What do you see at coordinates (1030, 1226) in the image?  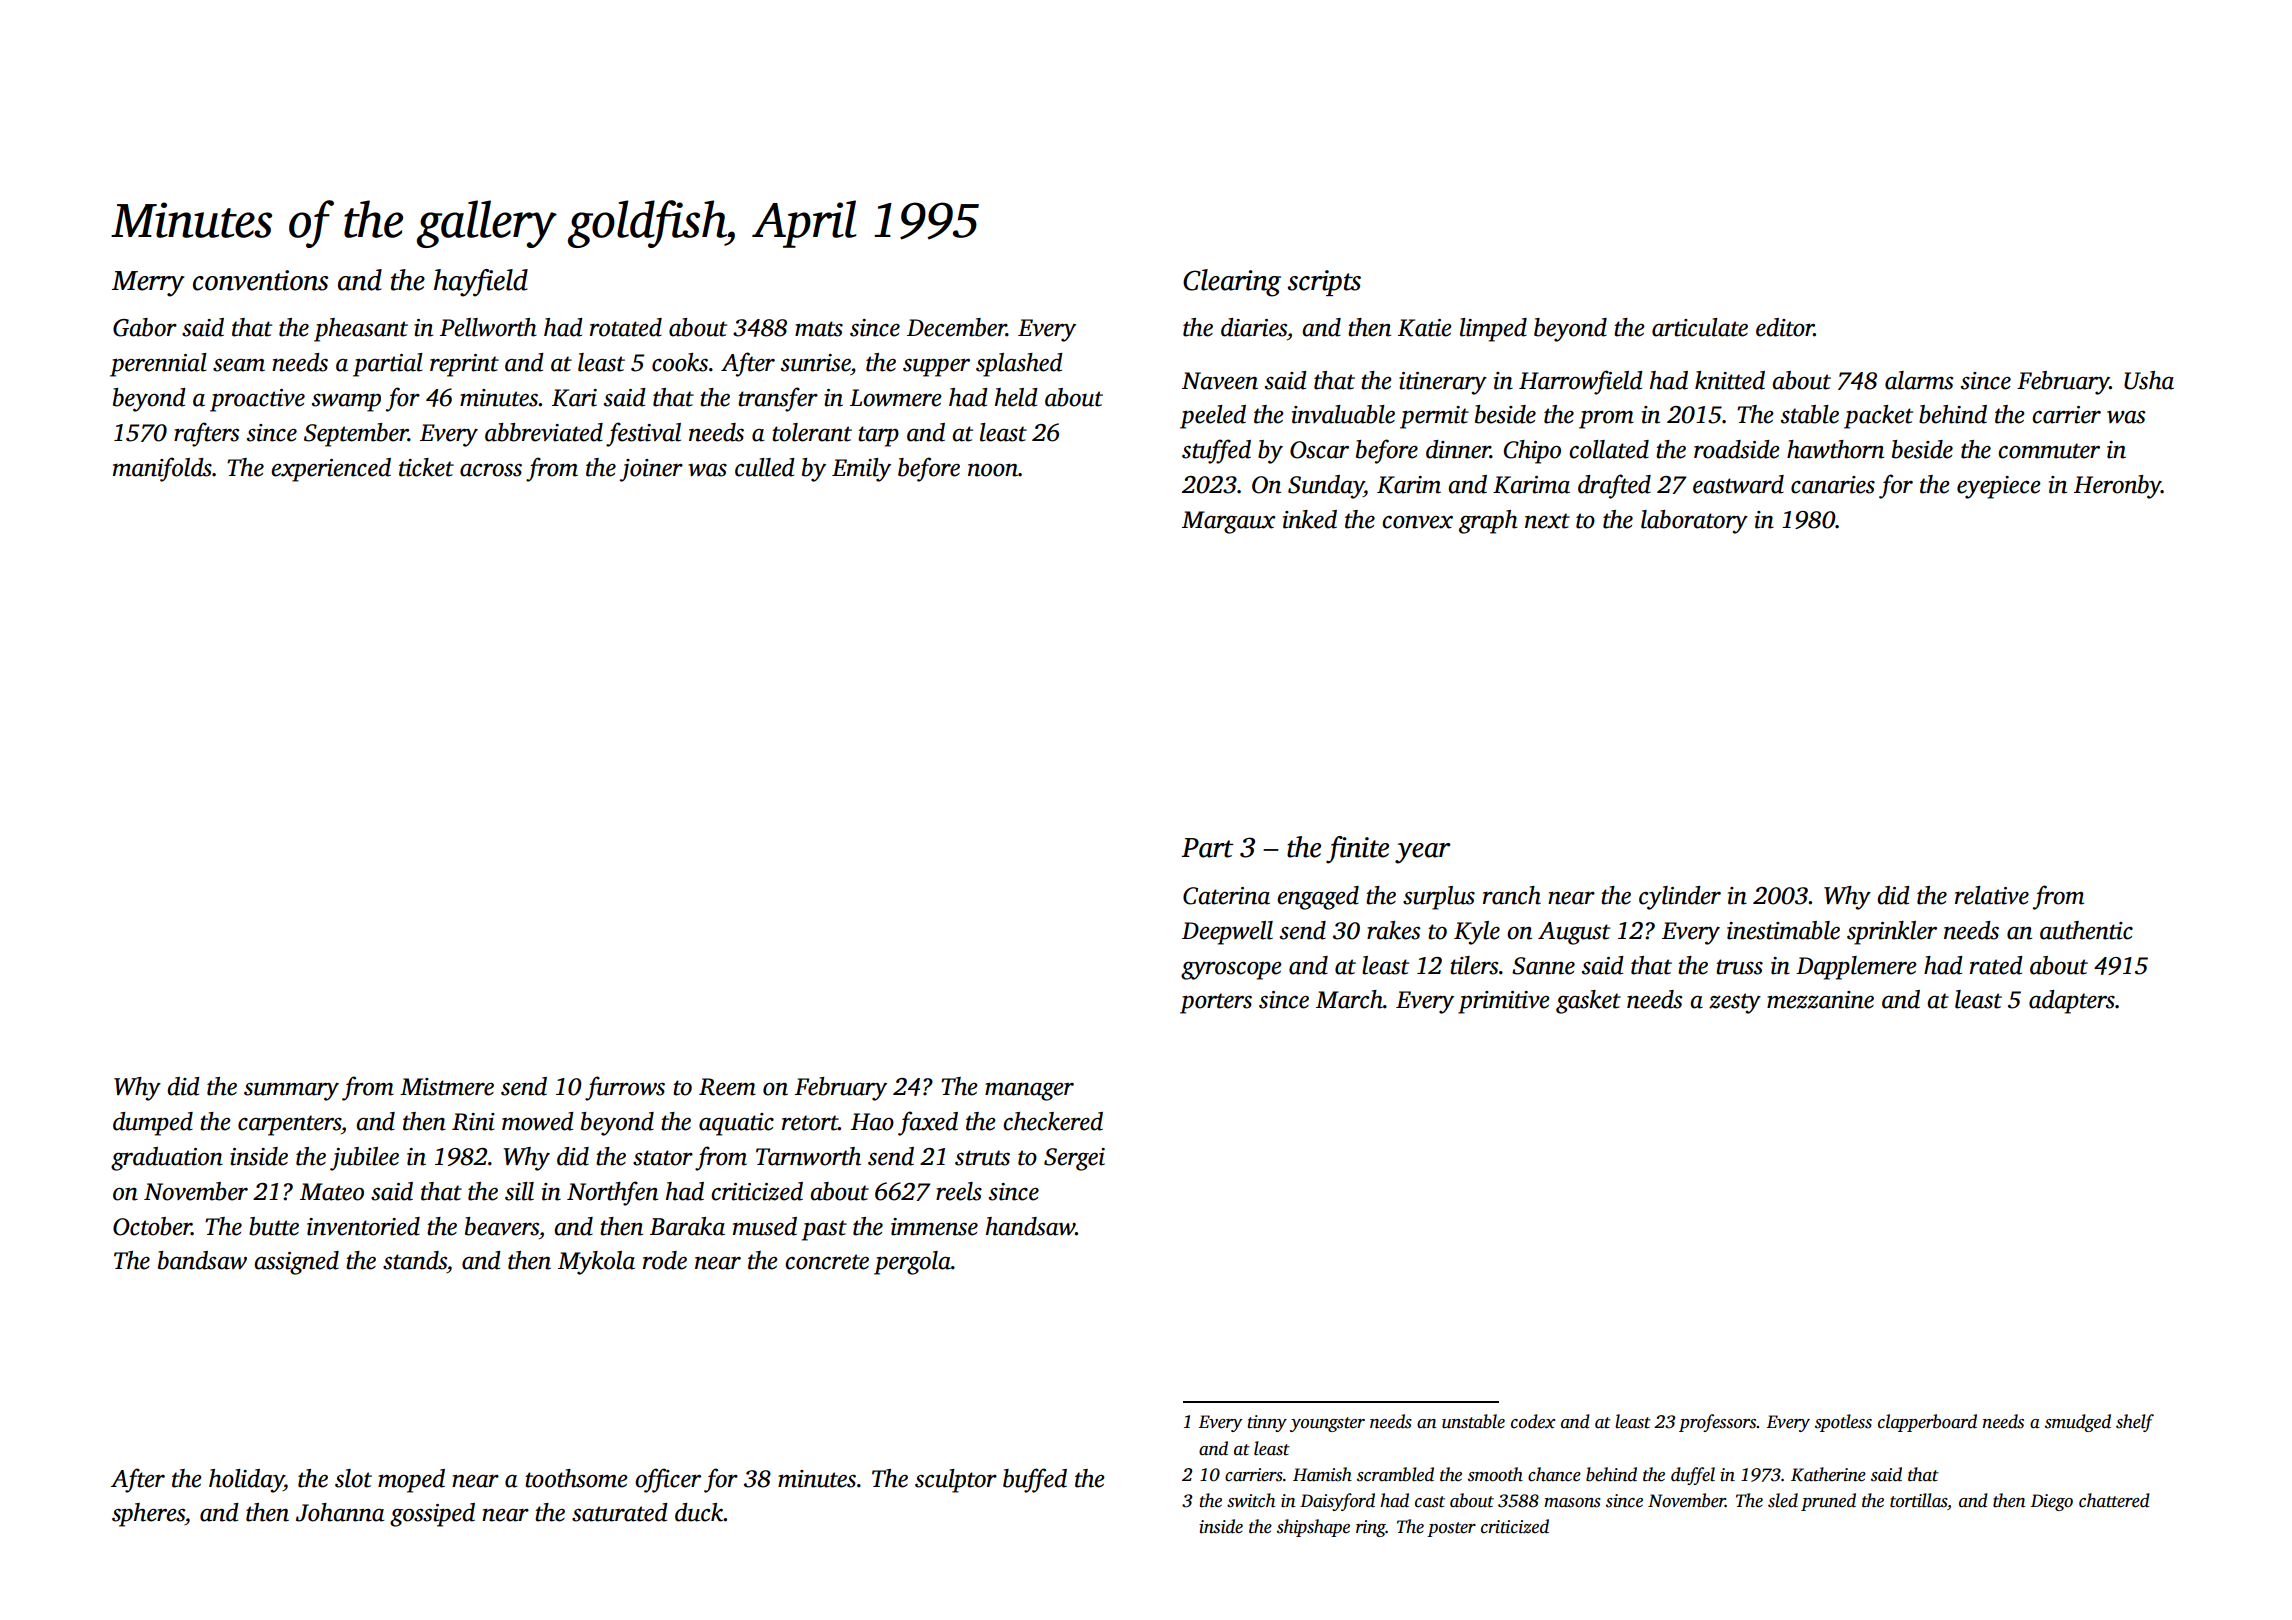 I see `handsaw` at bounding box center [1030, 1226].
